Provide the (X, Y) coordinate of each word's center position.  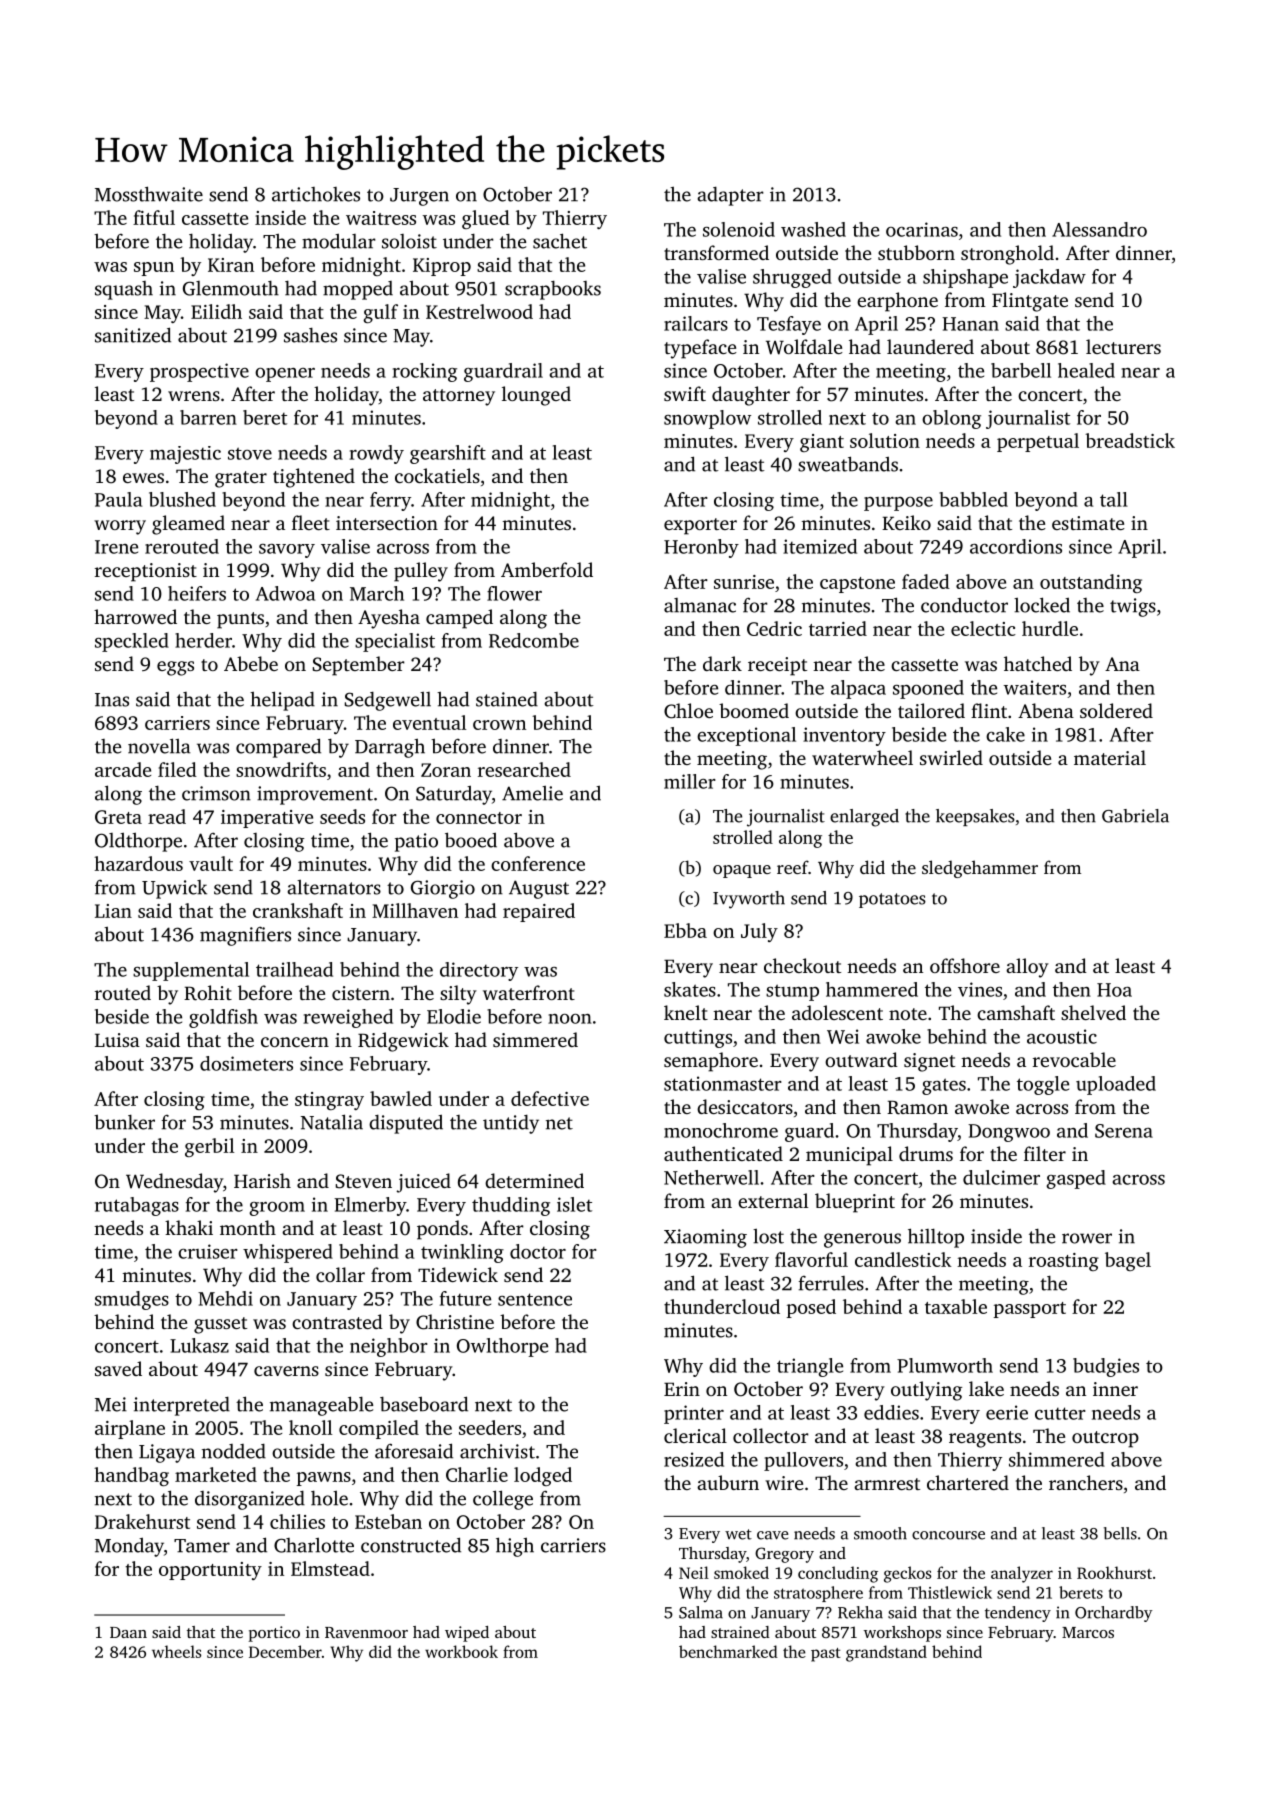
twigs (1133, 607)
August (539, 889)
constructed (411, 1545)
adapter (730, 196)
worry (120, 527)
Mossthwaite (149, 194)
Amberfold (547, 569)
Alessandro (1099, 229)
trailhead (294, 969)
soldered (1116, 710)
